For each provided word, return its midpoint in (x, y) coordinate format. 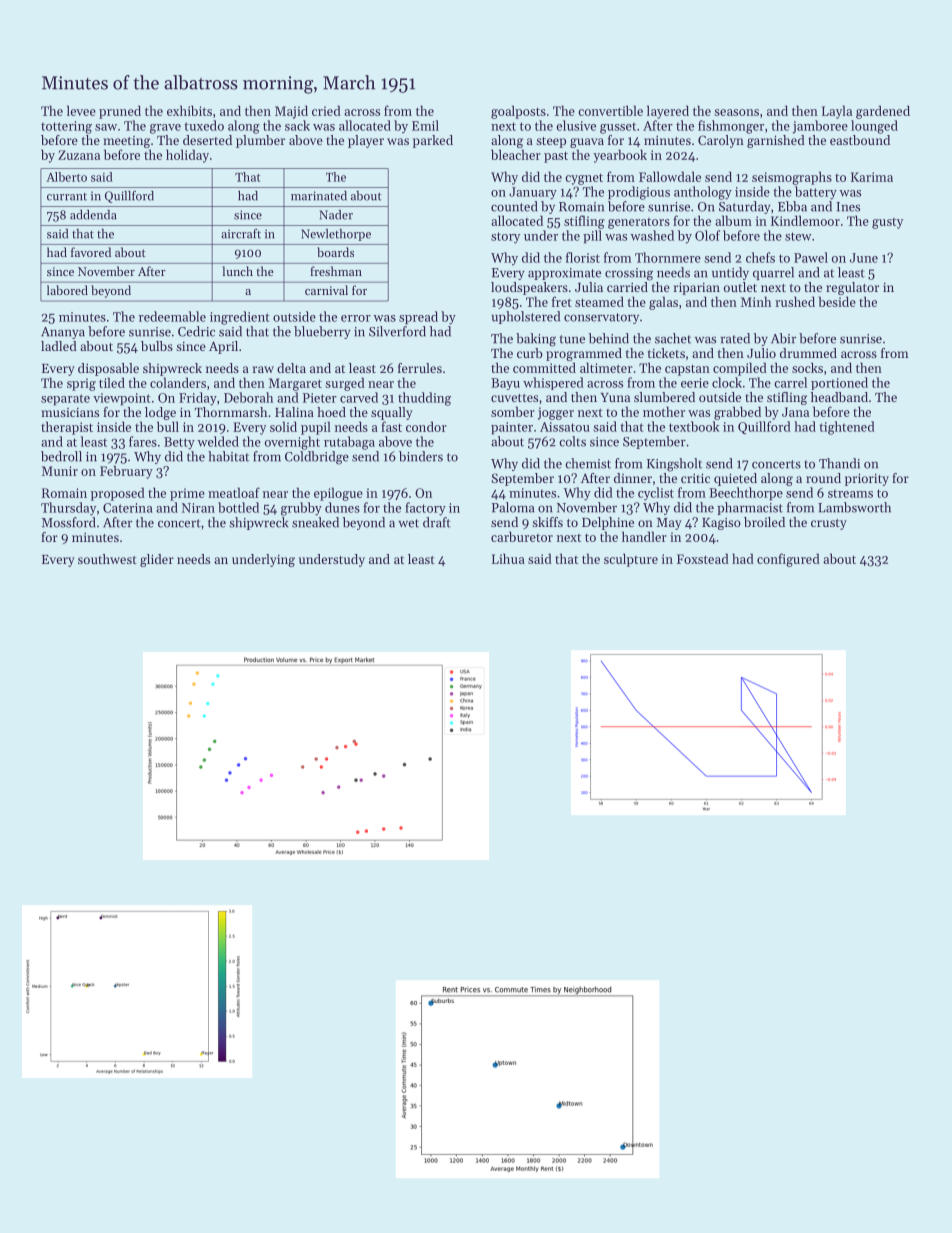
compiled (740, 369)
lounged (874, 127)
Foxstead (703, 558)
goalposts (518, 112)
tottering (66, 127)
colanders (178, 382)
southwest (107, 559)
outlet (740, 287)
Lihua (508, 558)
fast (391, 426)
